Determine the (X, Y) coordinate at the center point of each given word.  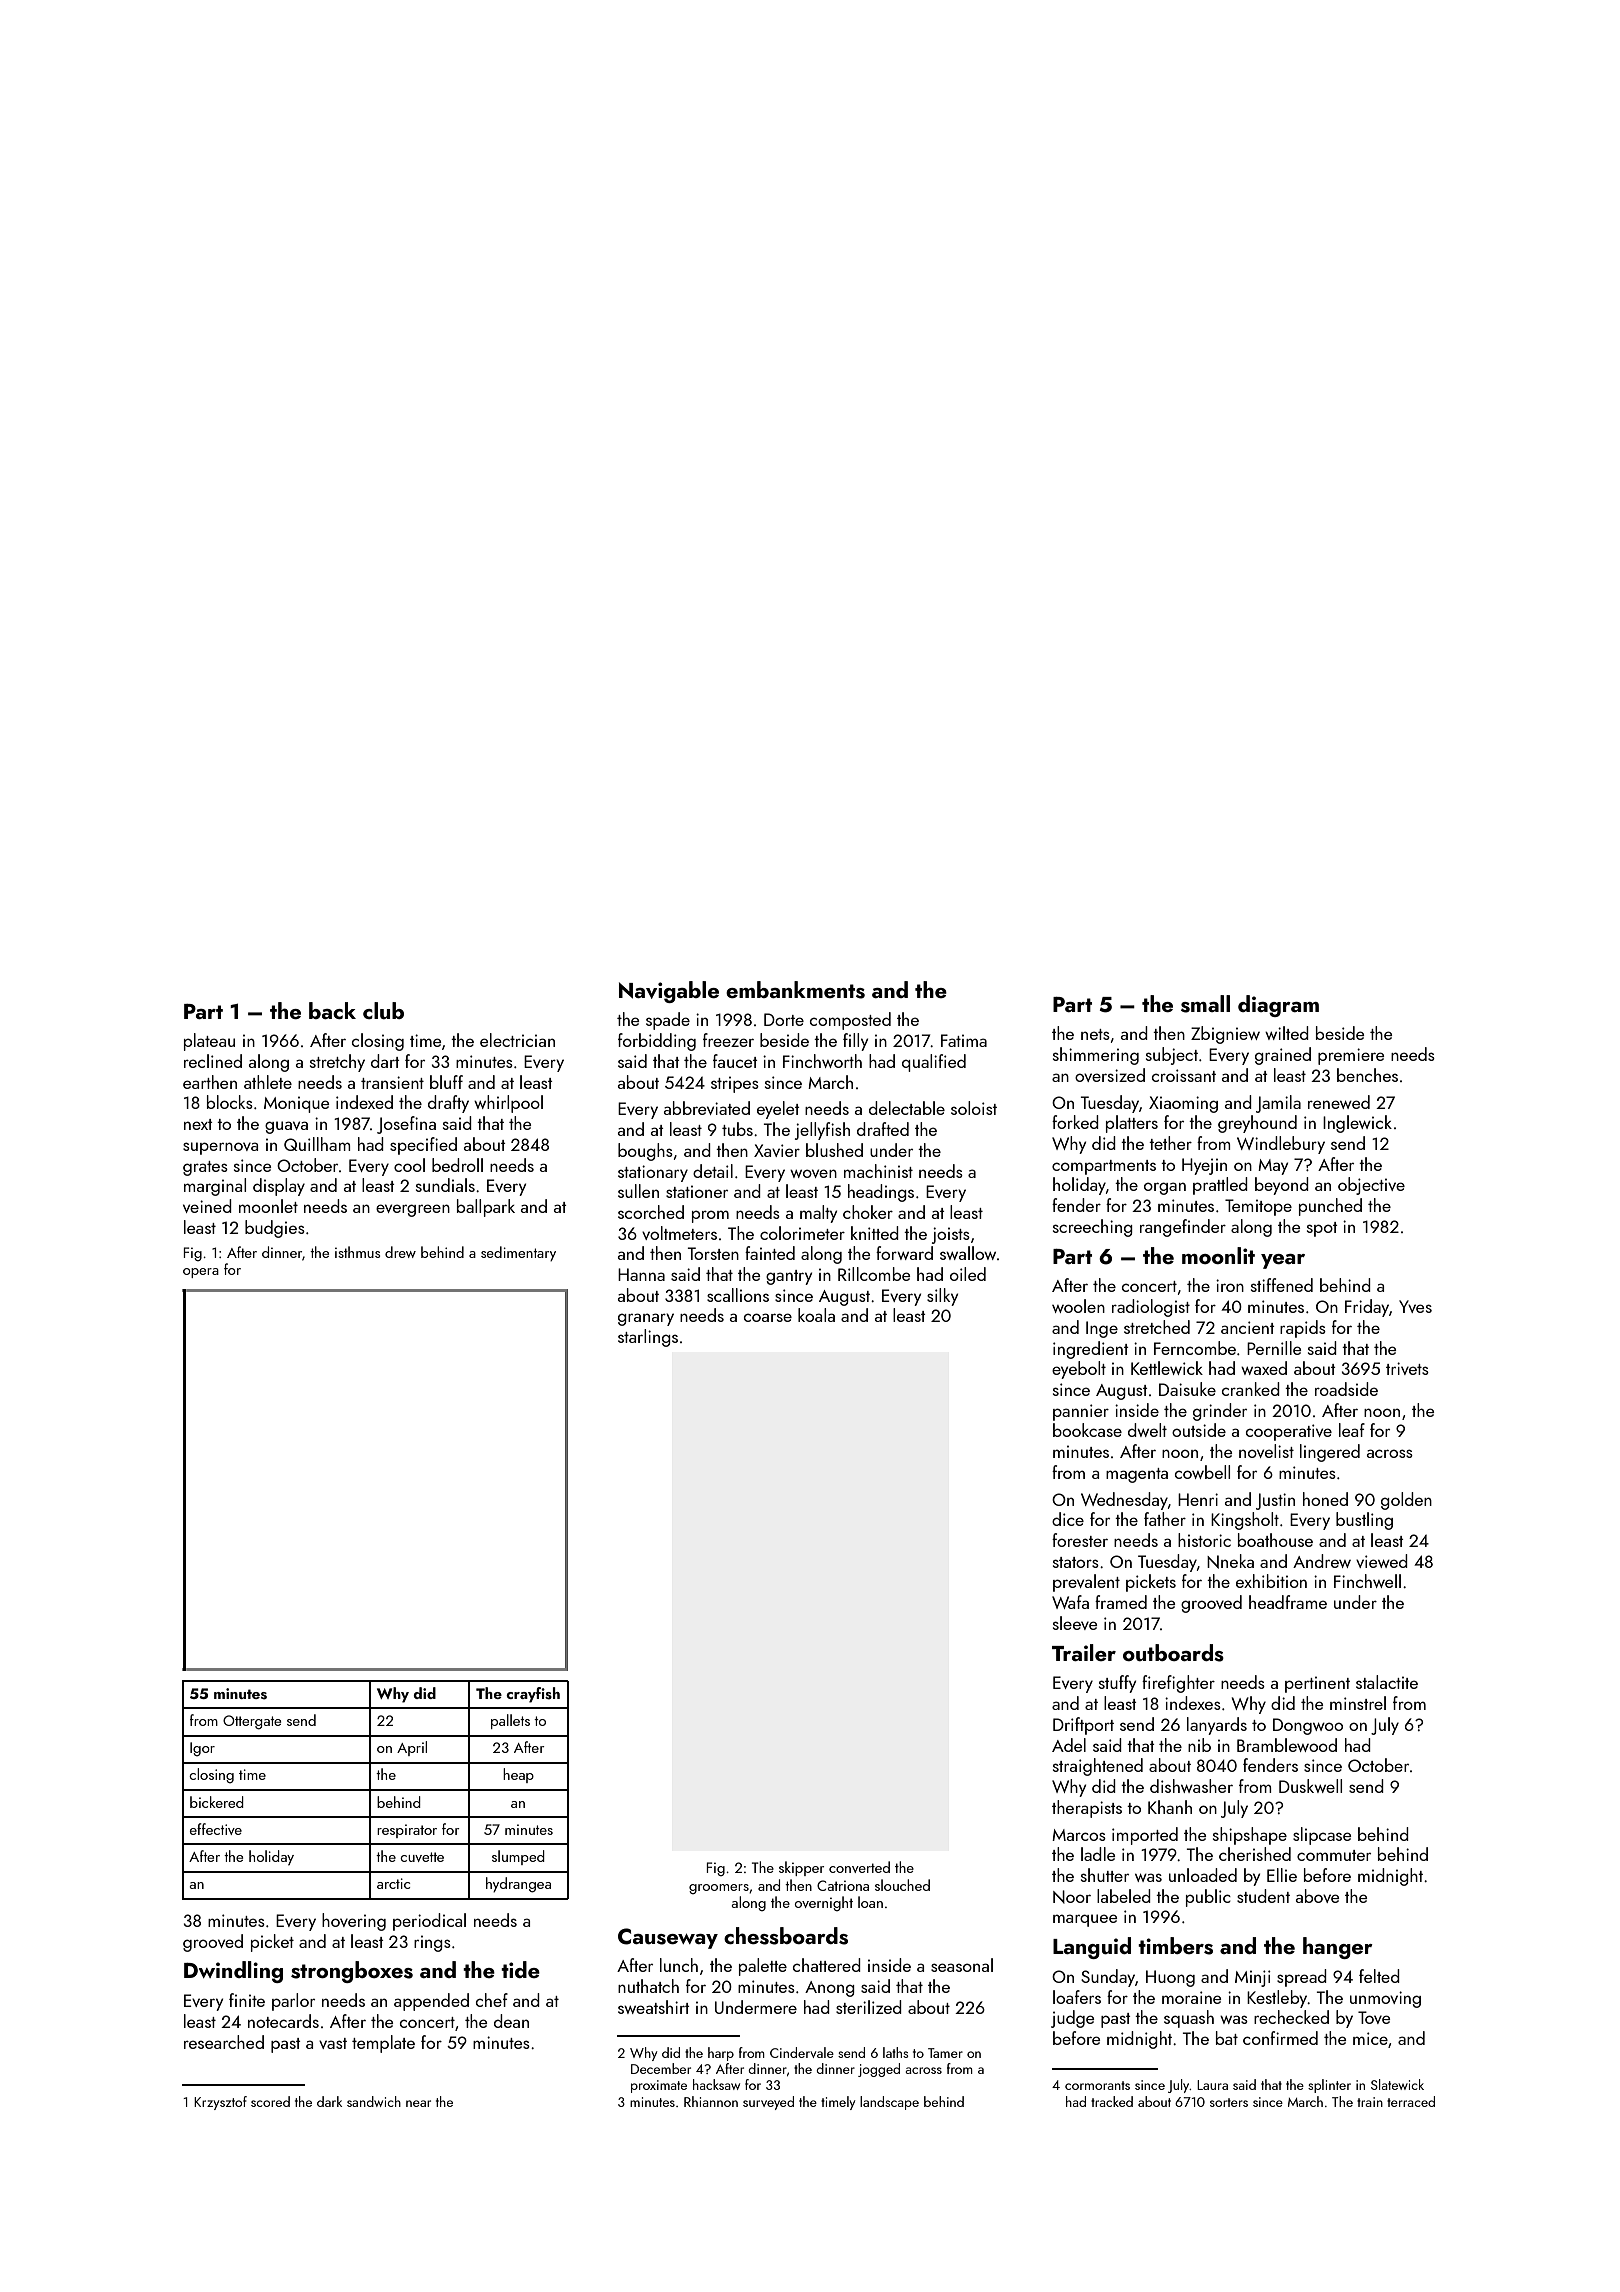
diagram (1278, 1006)
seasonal (962, 1965)
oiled (968, 1274)
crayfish (533, 1695)
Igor (202, 1749)
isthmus (357, 1252)
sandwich (374, 2101)
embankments (795, 990)
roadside (1346, 1389)
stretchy (337, 1063)
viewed (1382, 1561)
